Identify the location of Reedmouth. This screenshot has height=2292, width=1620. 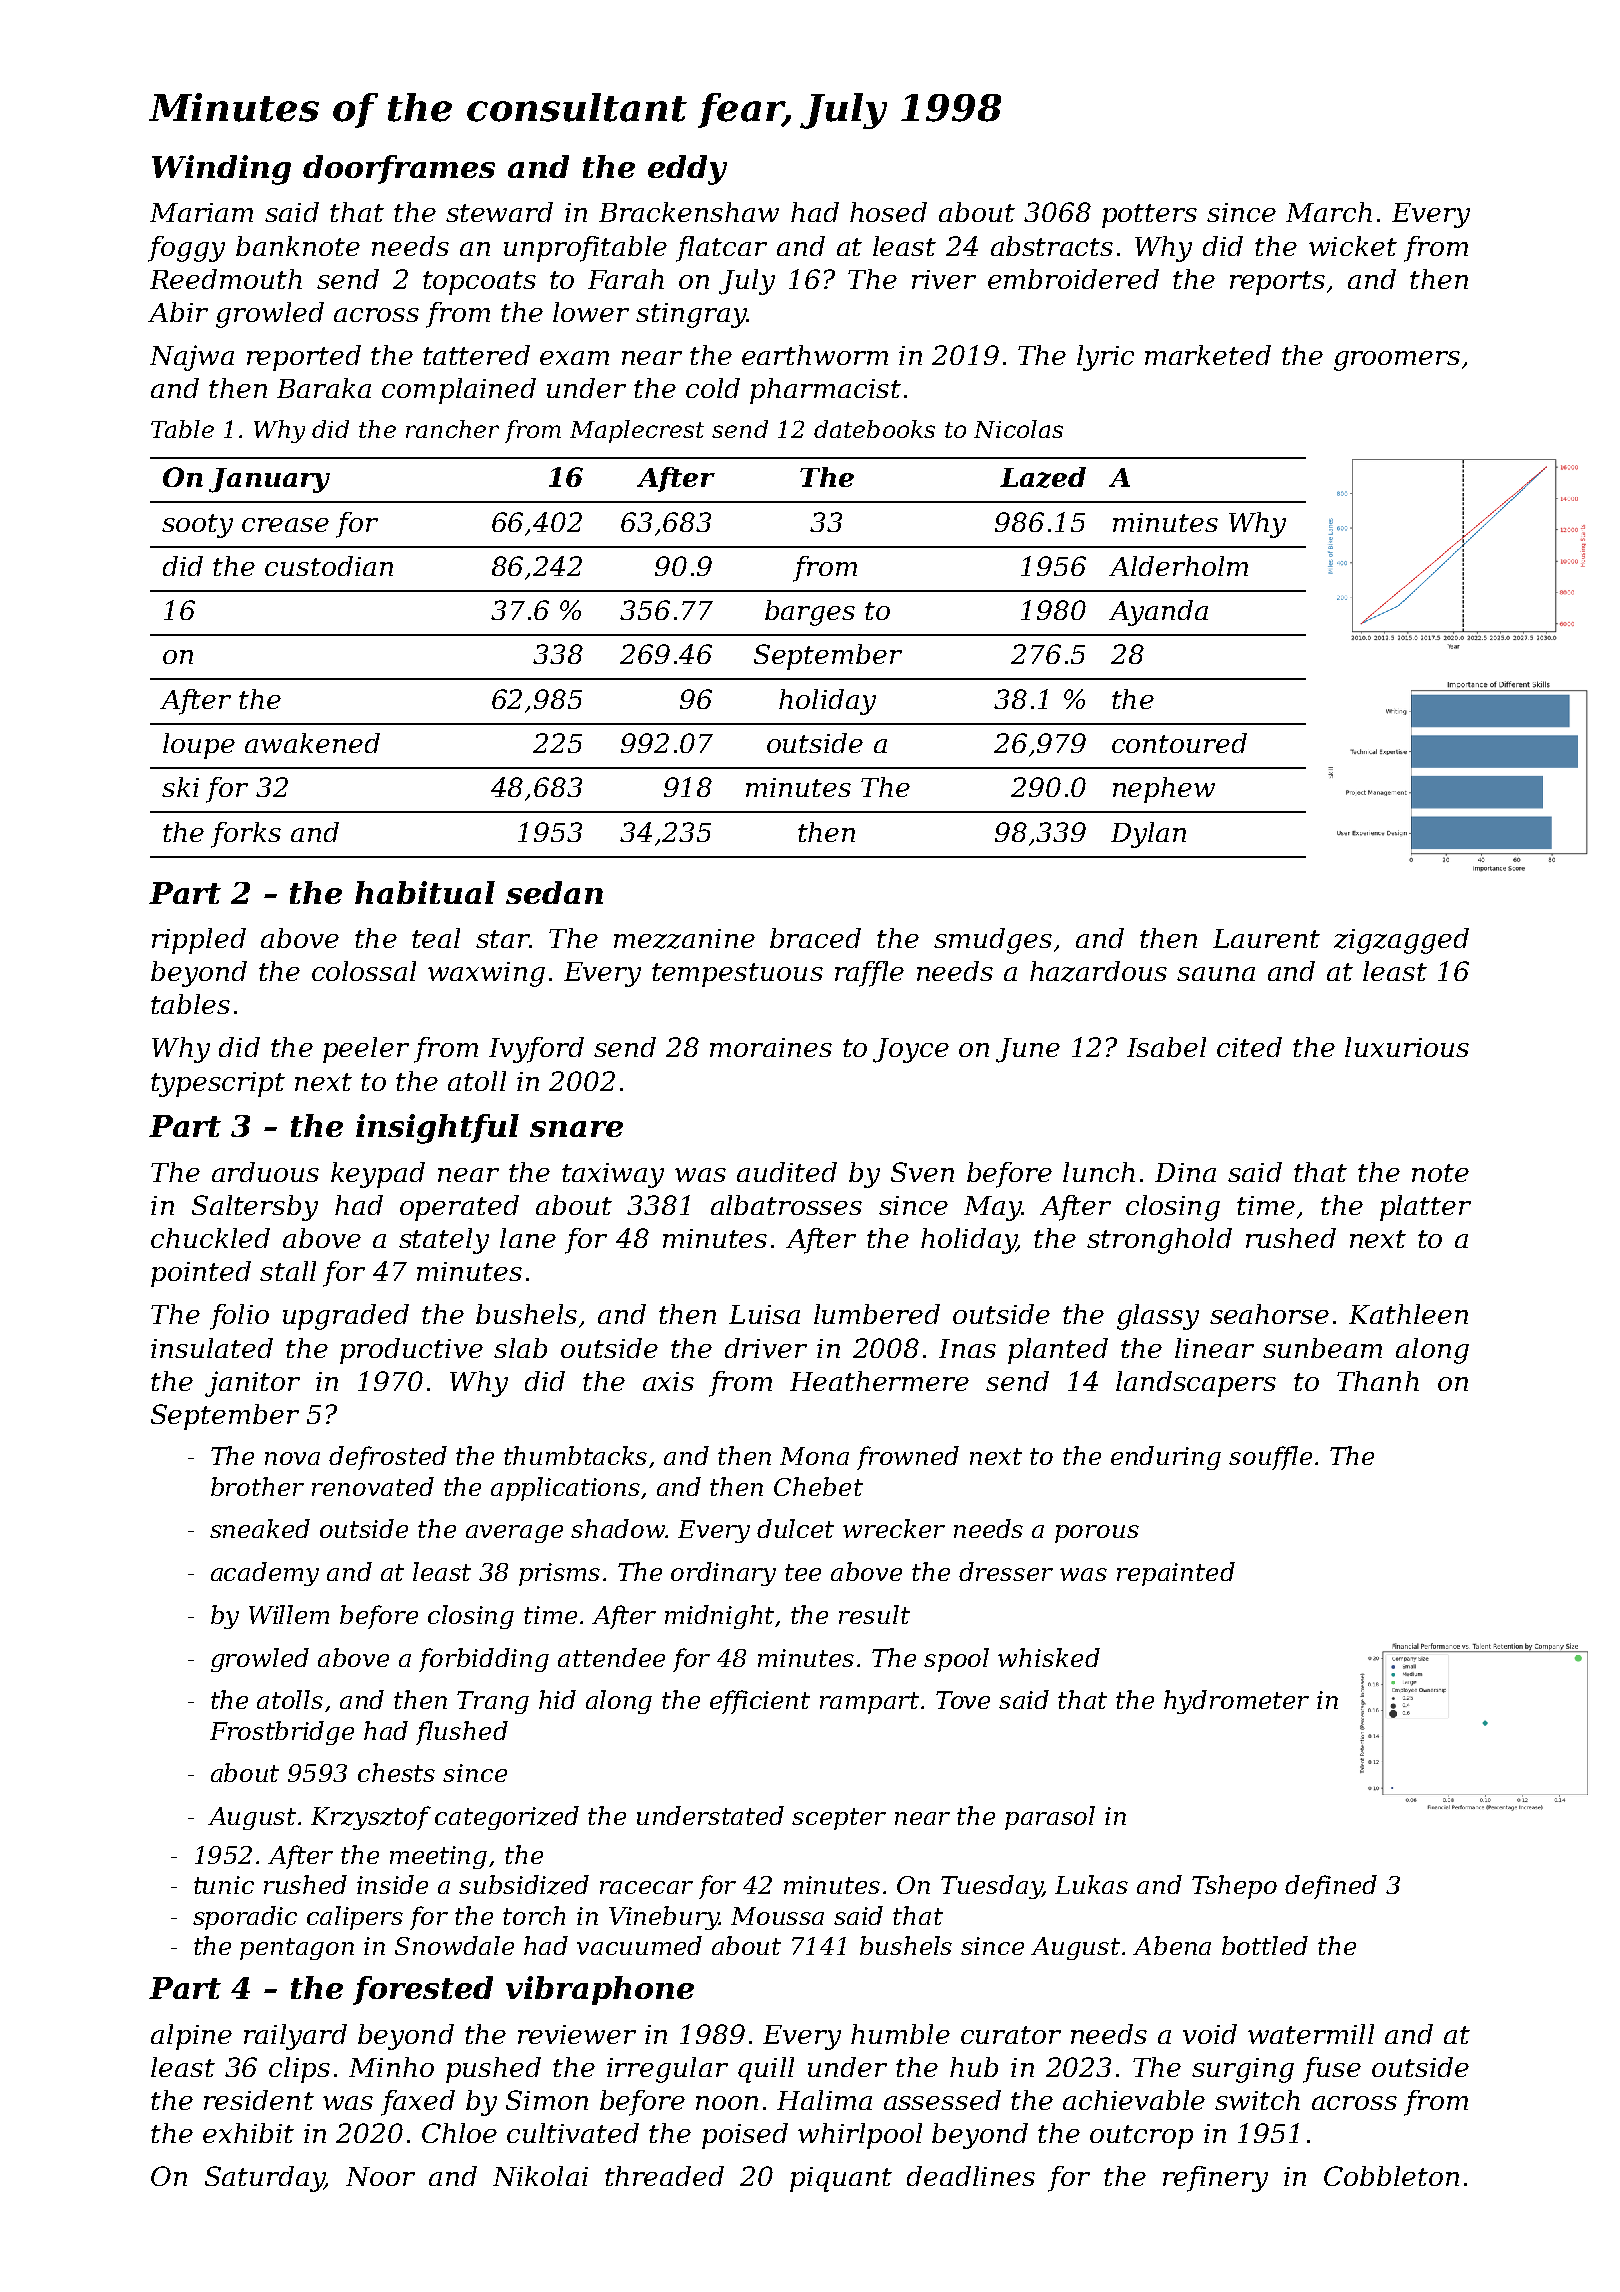
(226, 279).
